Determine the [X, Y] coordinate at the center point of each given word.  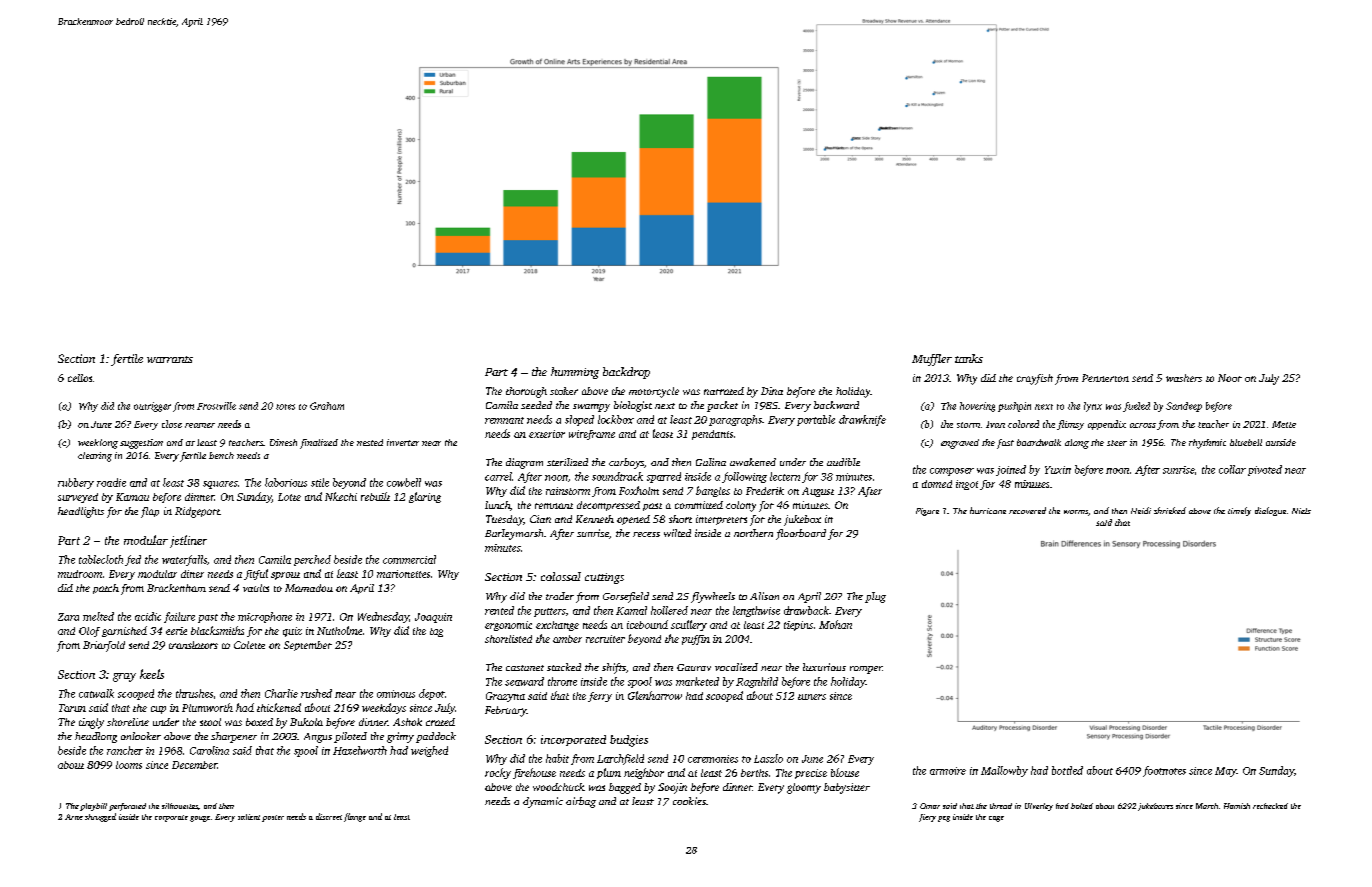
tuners [812, 697]
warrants [170, 359]
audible [843, 462]
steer [1117, 443]
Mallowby [1004, 771]
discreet [329, 816]
